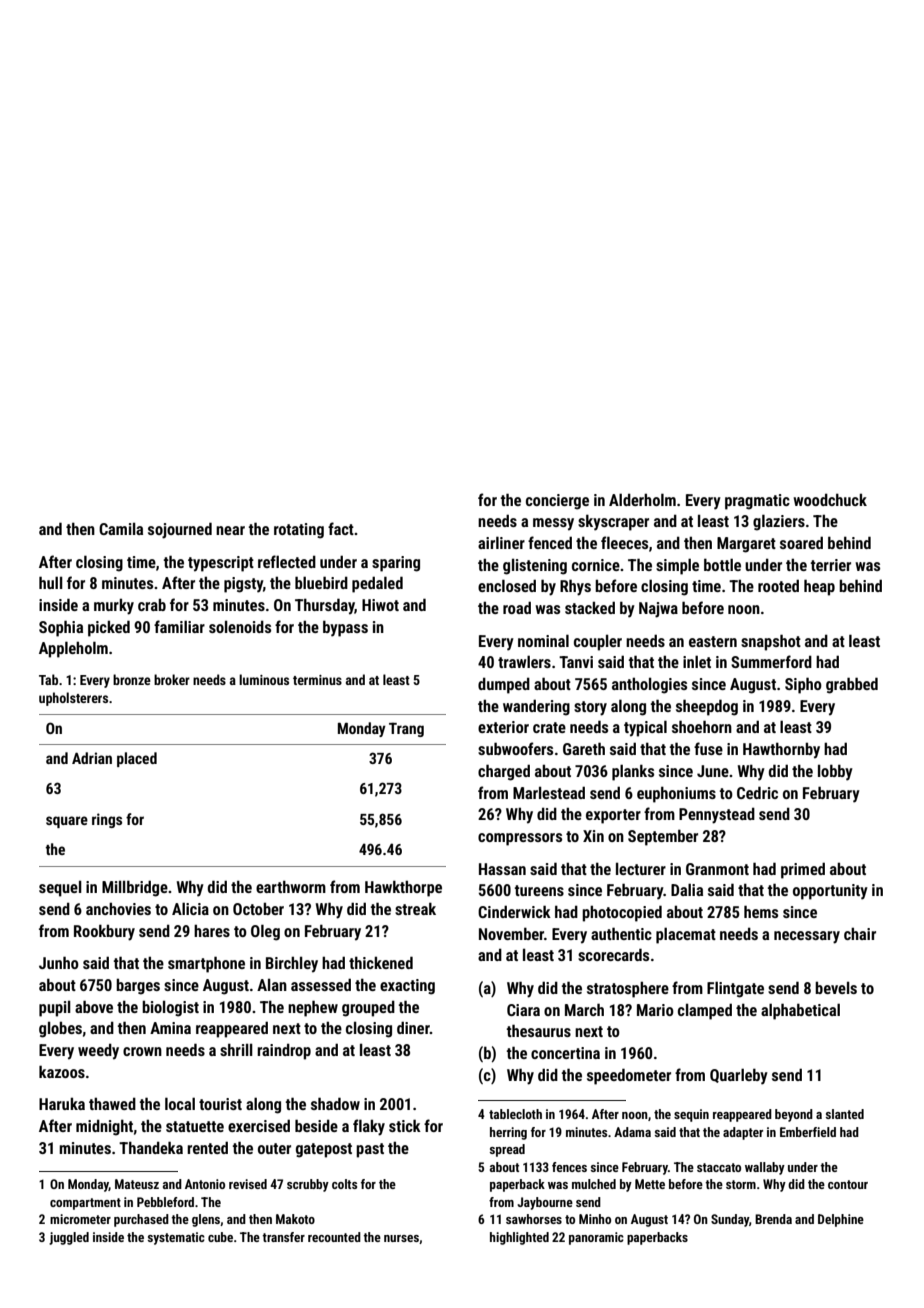 The height and width of the screenshot is (1308, 924). I want to click on opportunity, so click(830, 892).
